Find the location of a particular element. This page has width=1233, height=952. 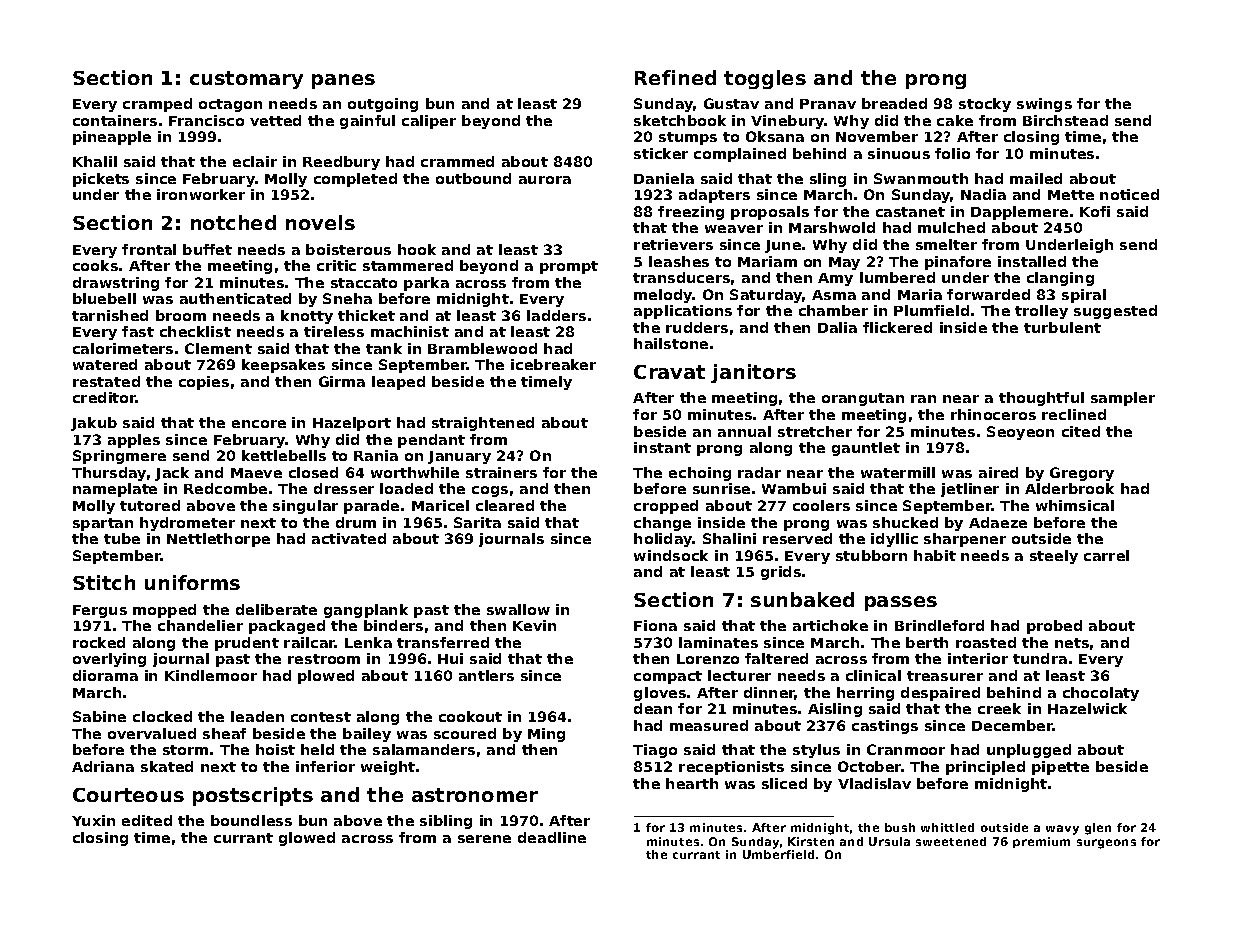

windsock is located at coordinates (671, 555).
